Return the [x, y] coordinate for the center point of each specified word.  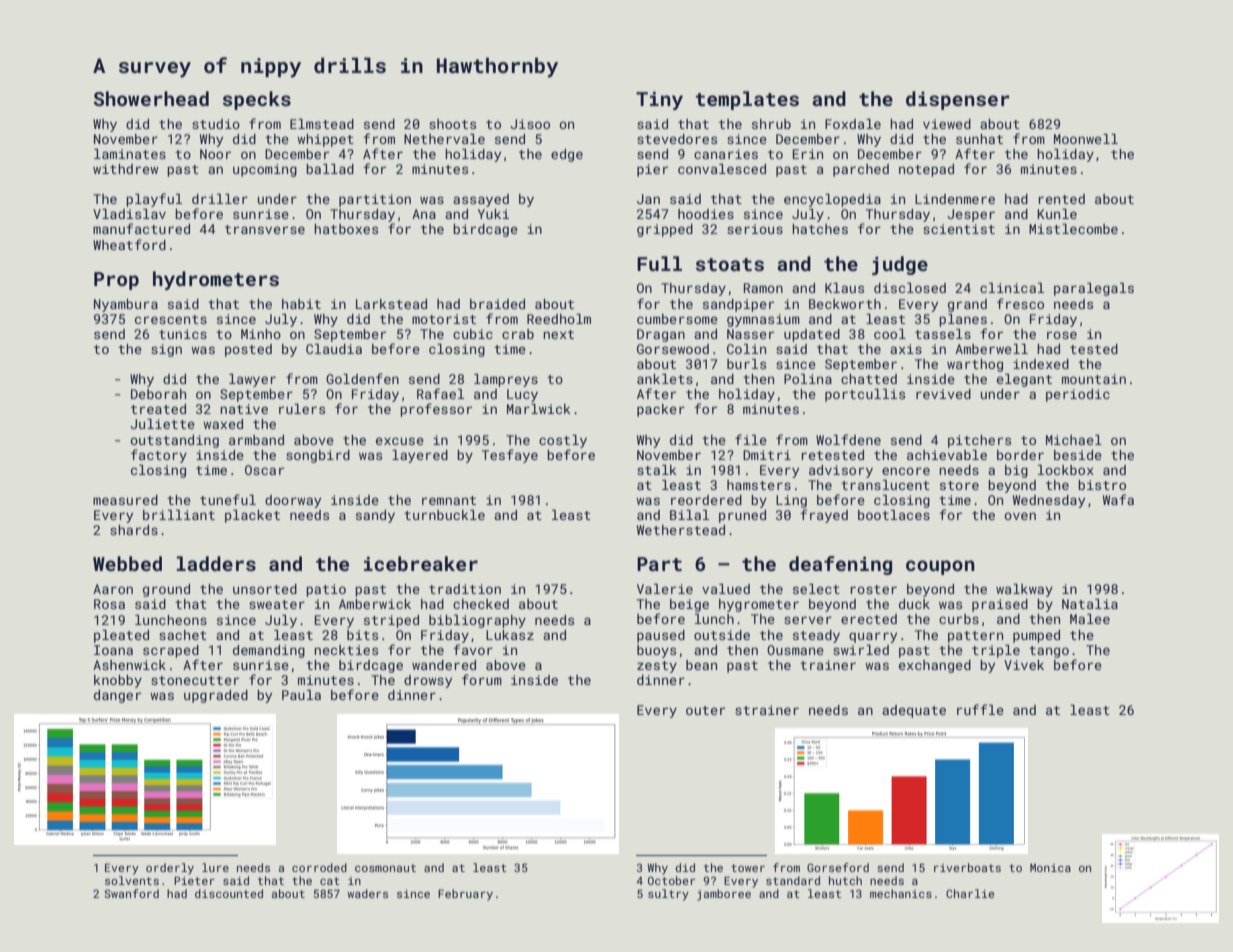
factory [159, 456]
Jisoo [530, 124]
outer [705, 710]
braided [497, 304]
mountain [1094, 379]
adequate [914, 711]
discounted [229, 893]
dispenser [958, 100]
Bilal [689, 515]
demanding [269, 651]
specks [257, 100]
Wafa [1118, 499]
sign [166, 350]
